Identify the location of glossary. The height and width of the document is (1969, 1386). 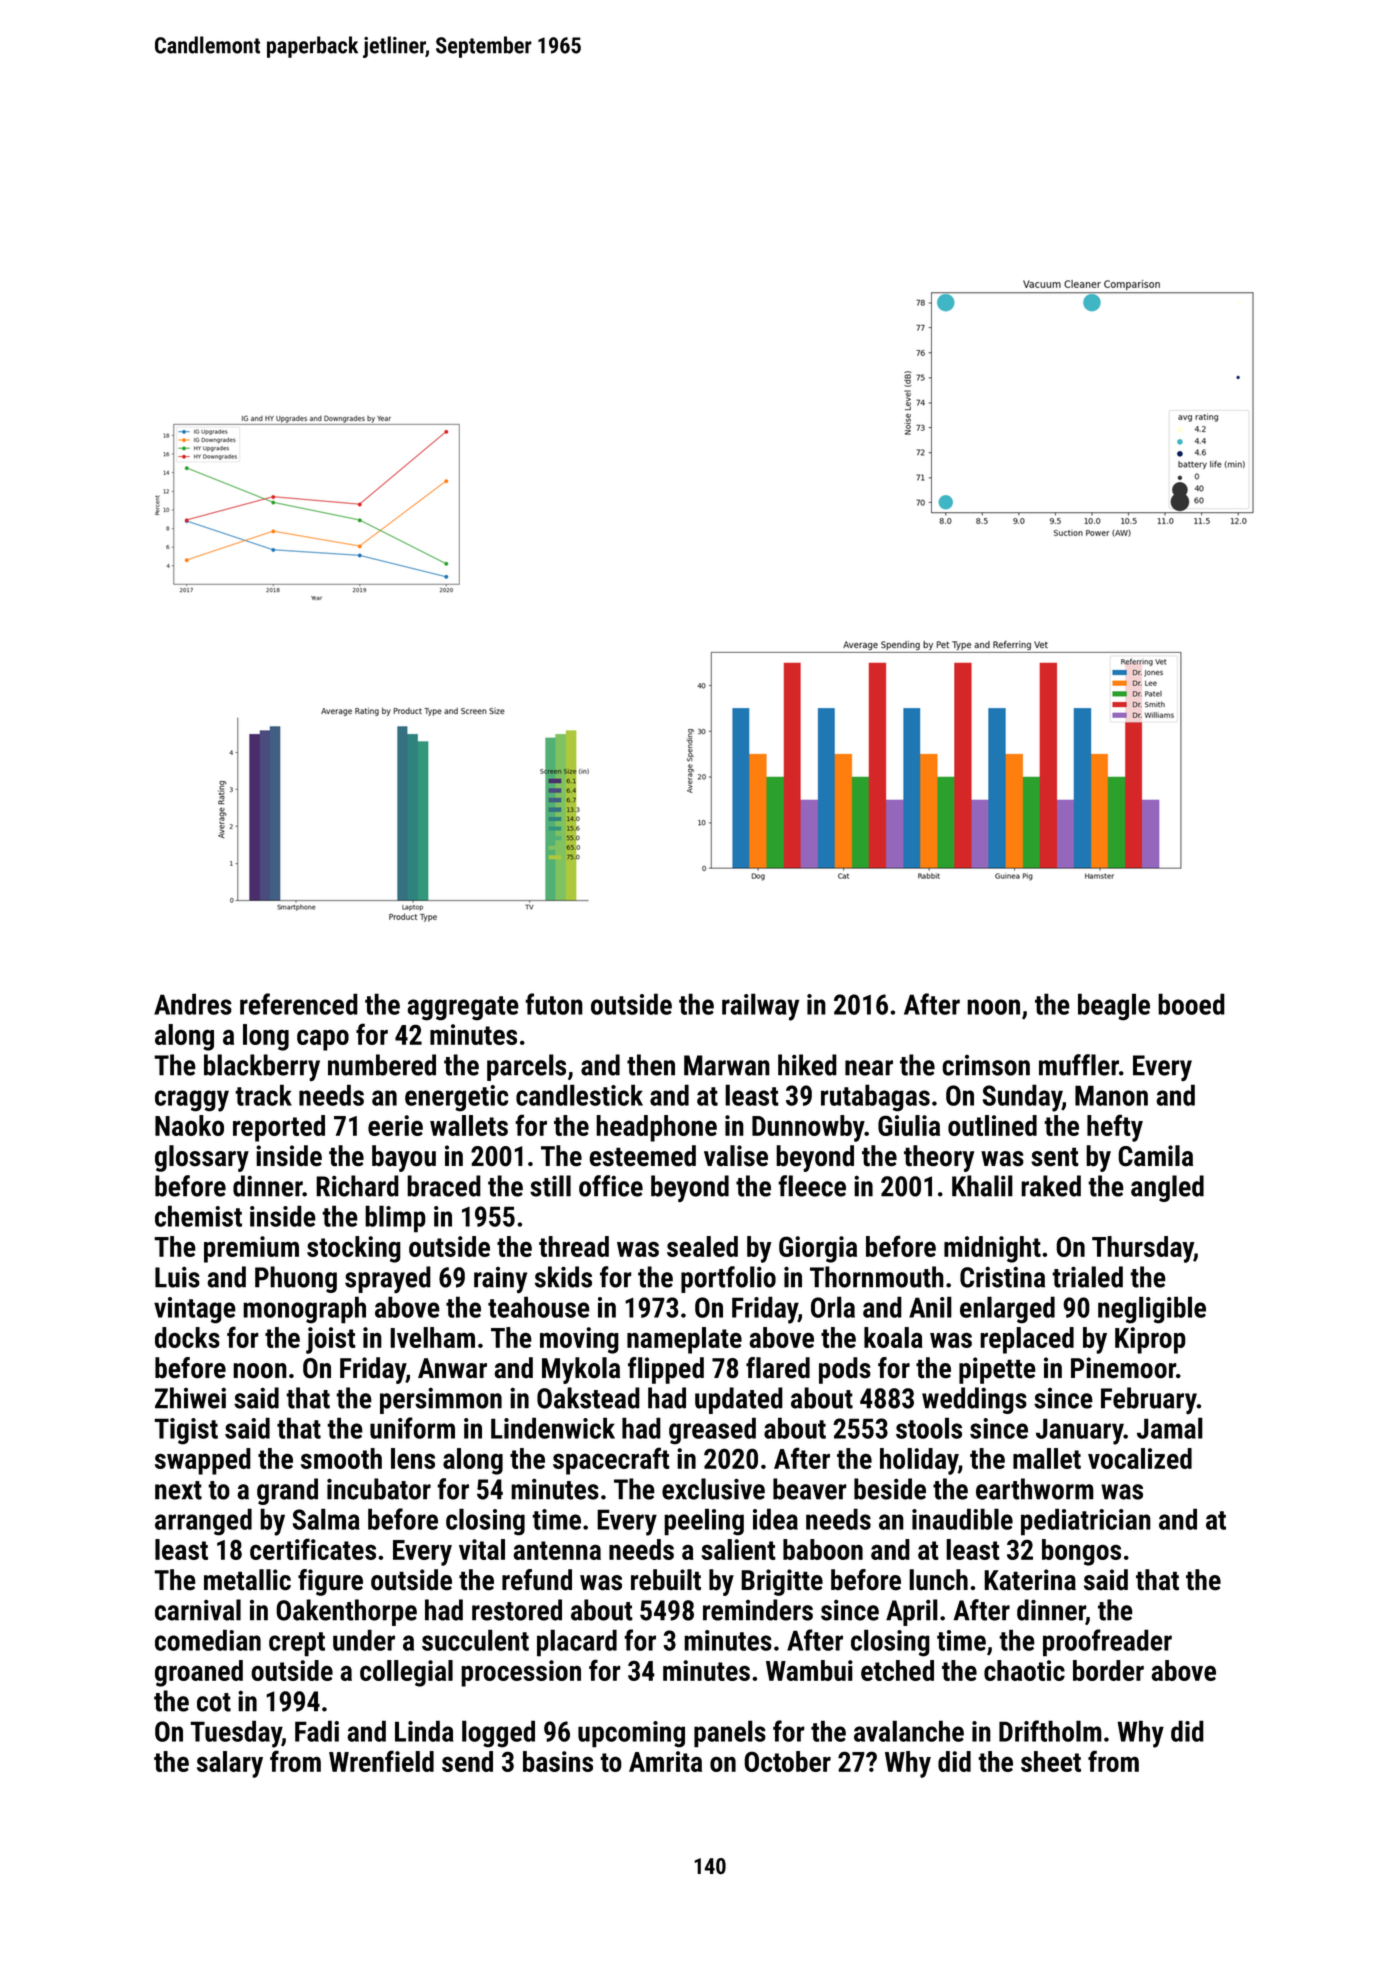
(202, 1158).
